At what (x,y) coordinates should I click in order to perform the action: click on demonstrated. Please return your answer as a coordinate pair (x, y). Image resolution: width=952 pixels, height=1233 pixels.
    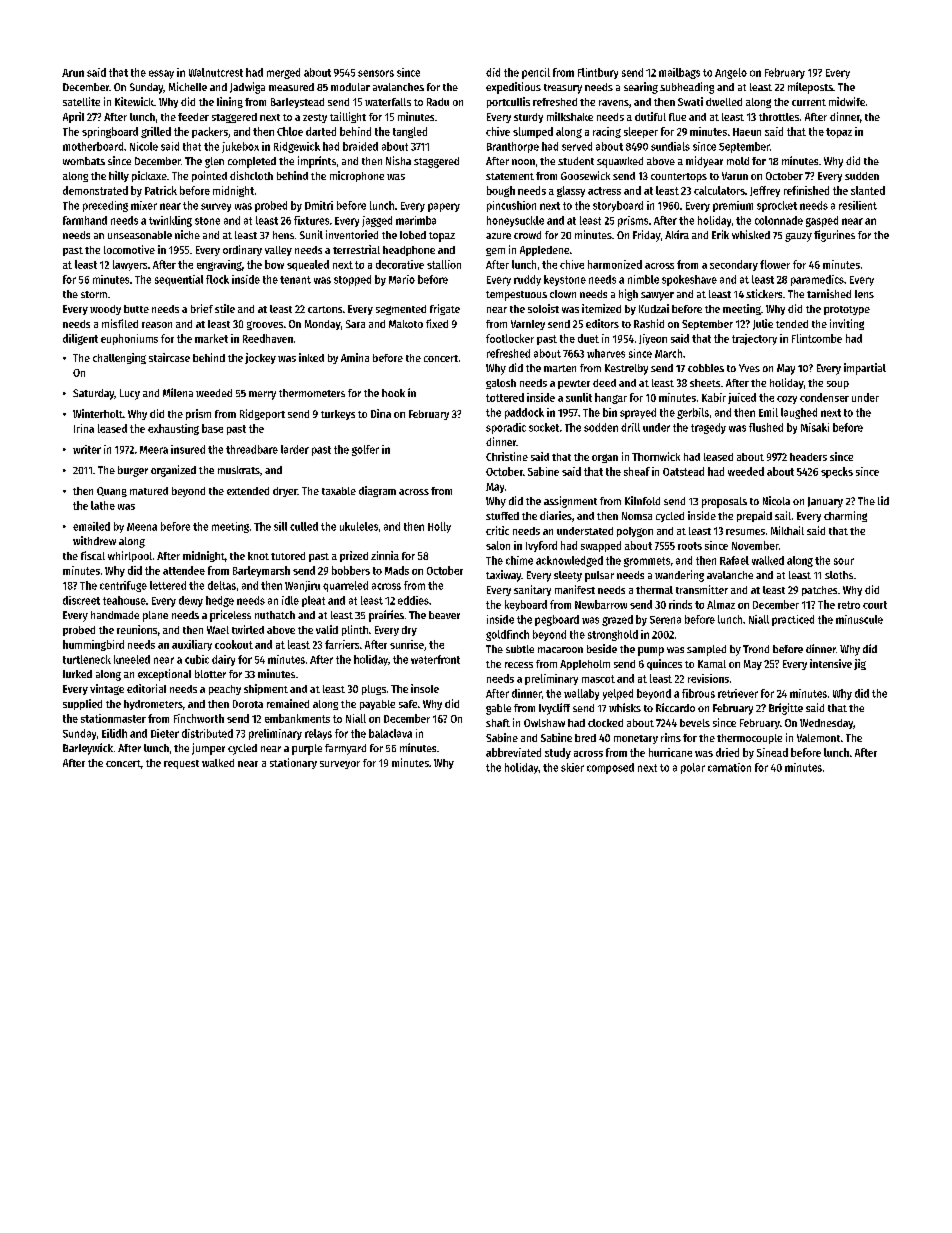
    Looking at the image, I should click on (95, 190).
